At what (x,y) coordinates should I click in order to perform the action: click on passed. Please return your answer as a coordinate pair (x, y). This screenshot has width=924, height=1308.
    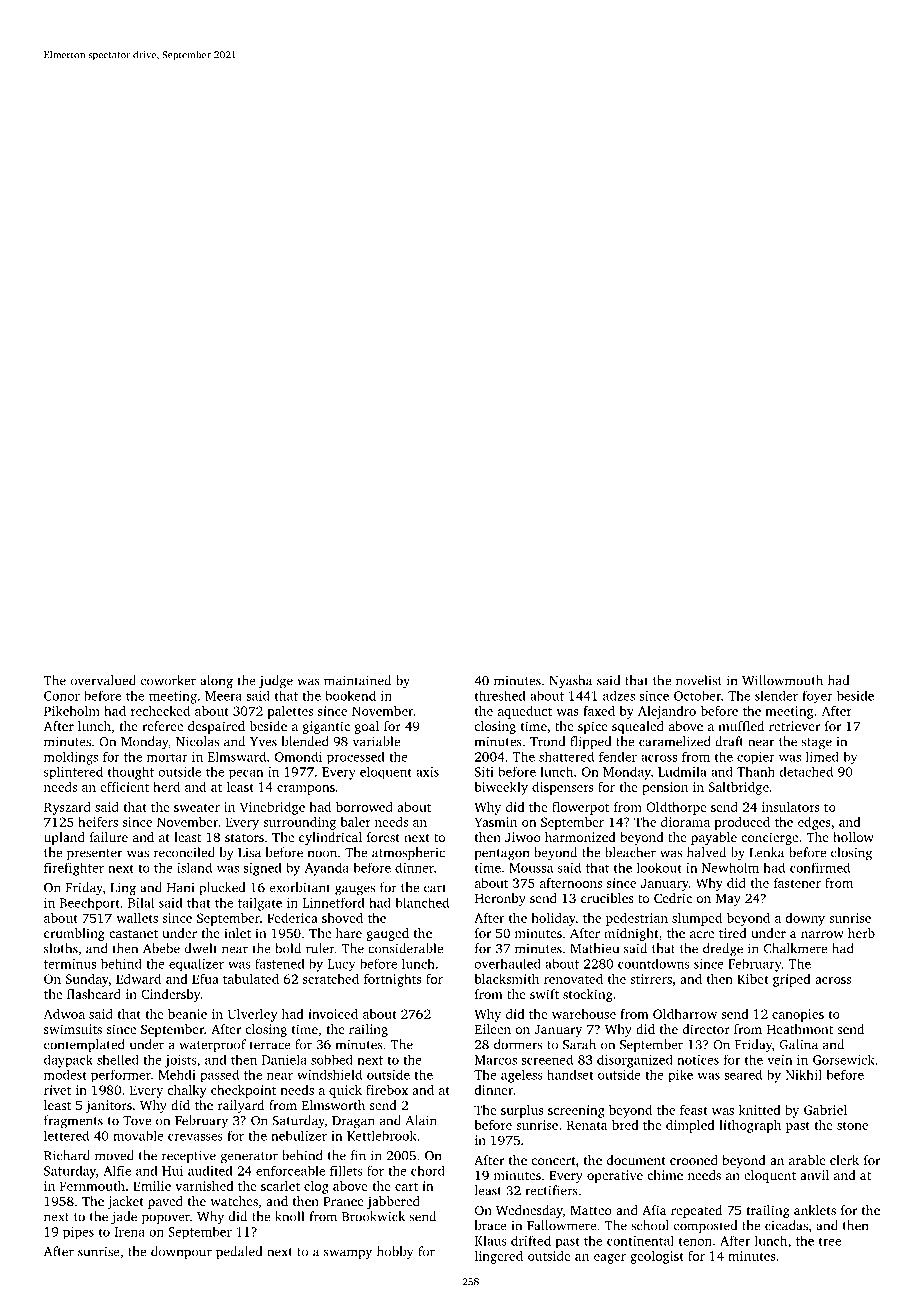
    Looking at the image, I should click on (219, 1076).
